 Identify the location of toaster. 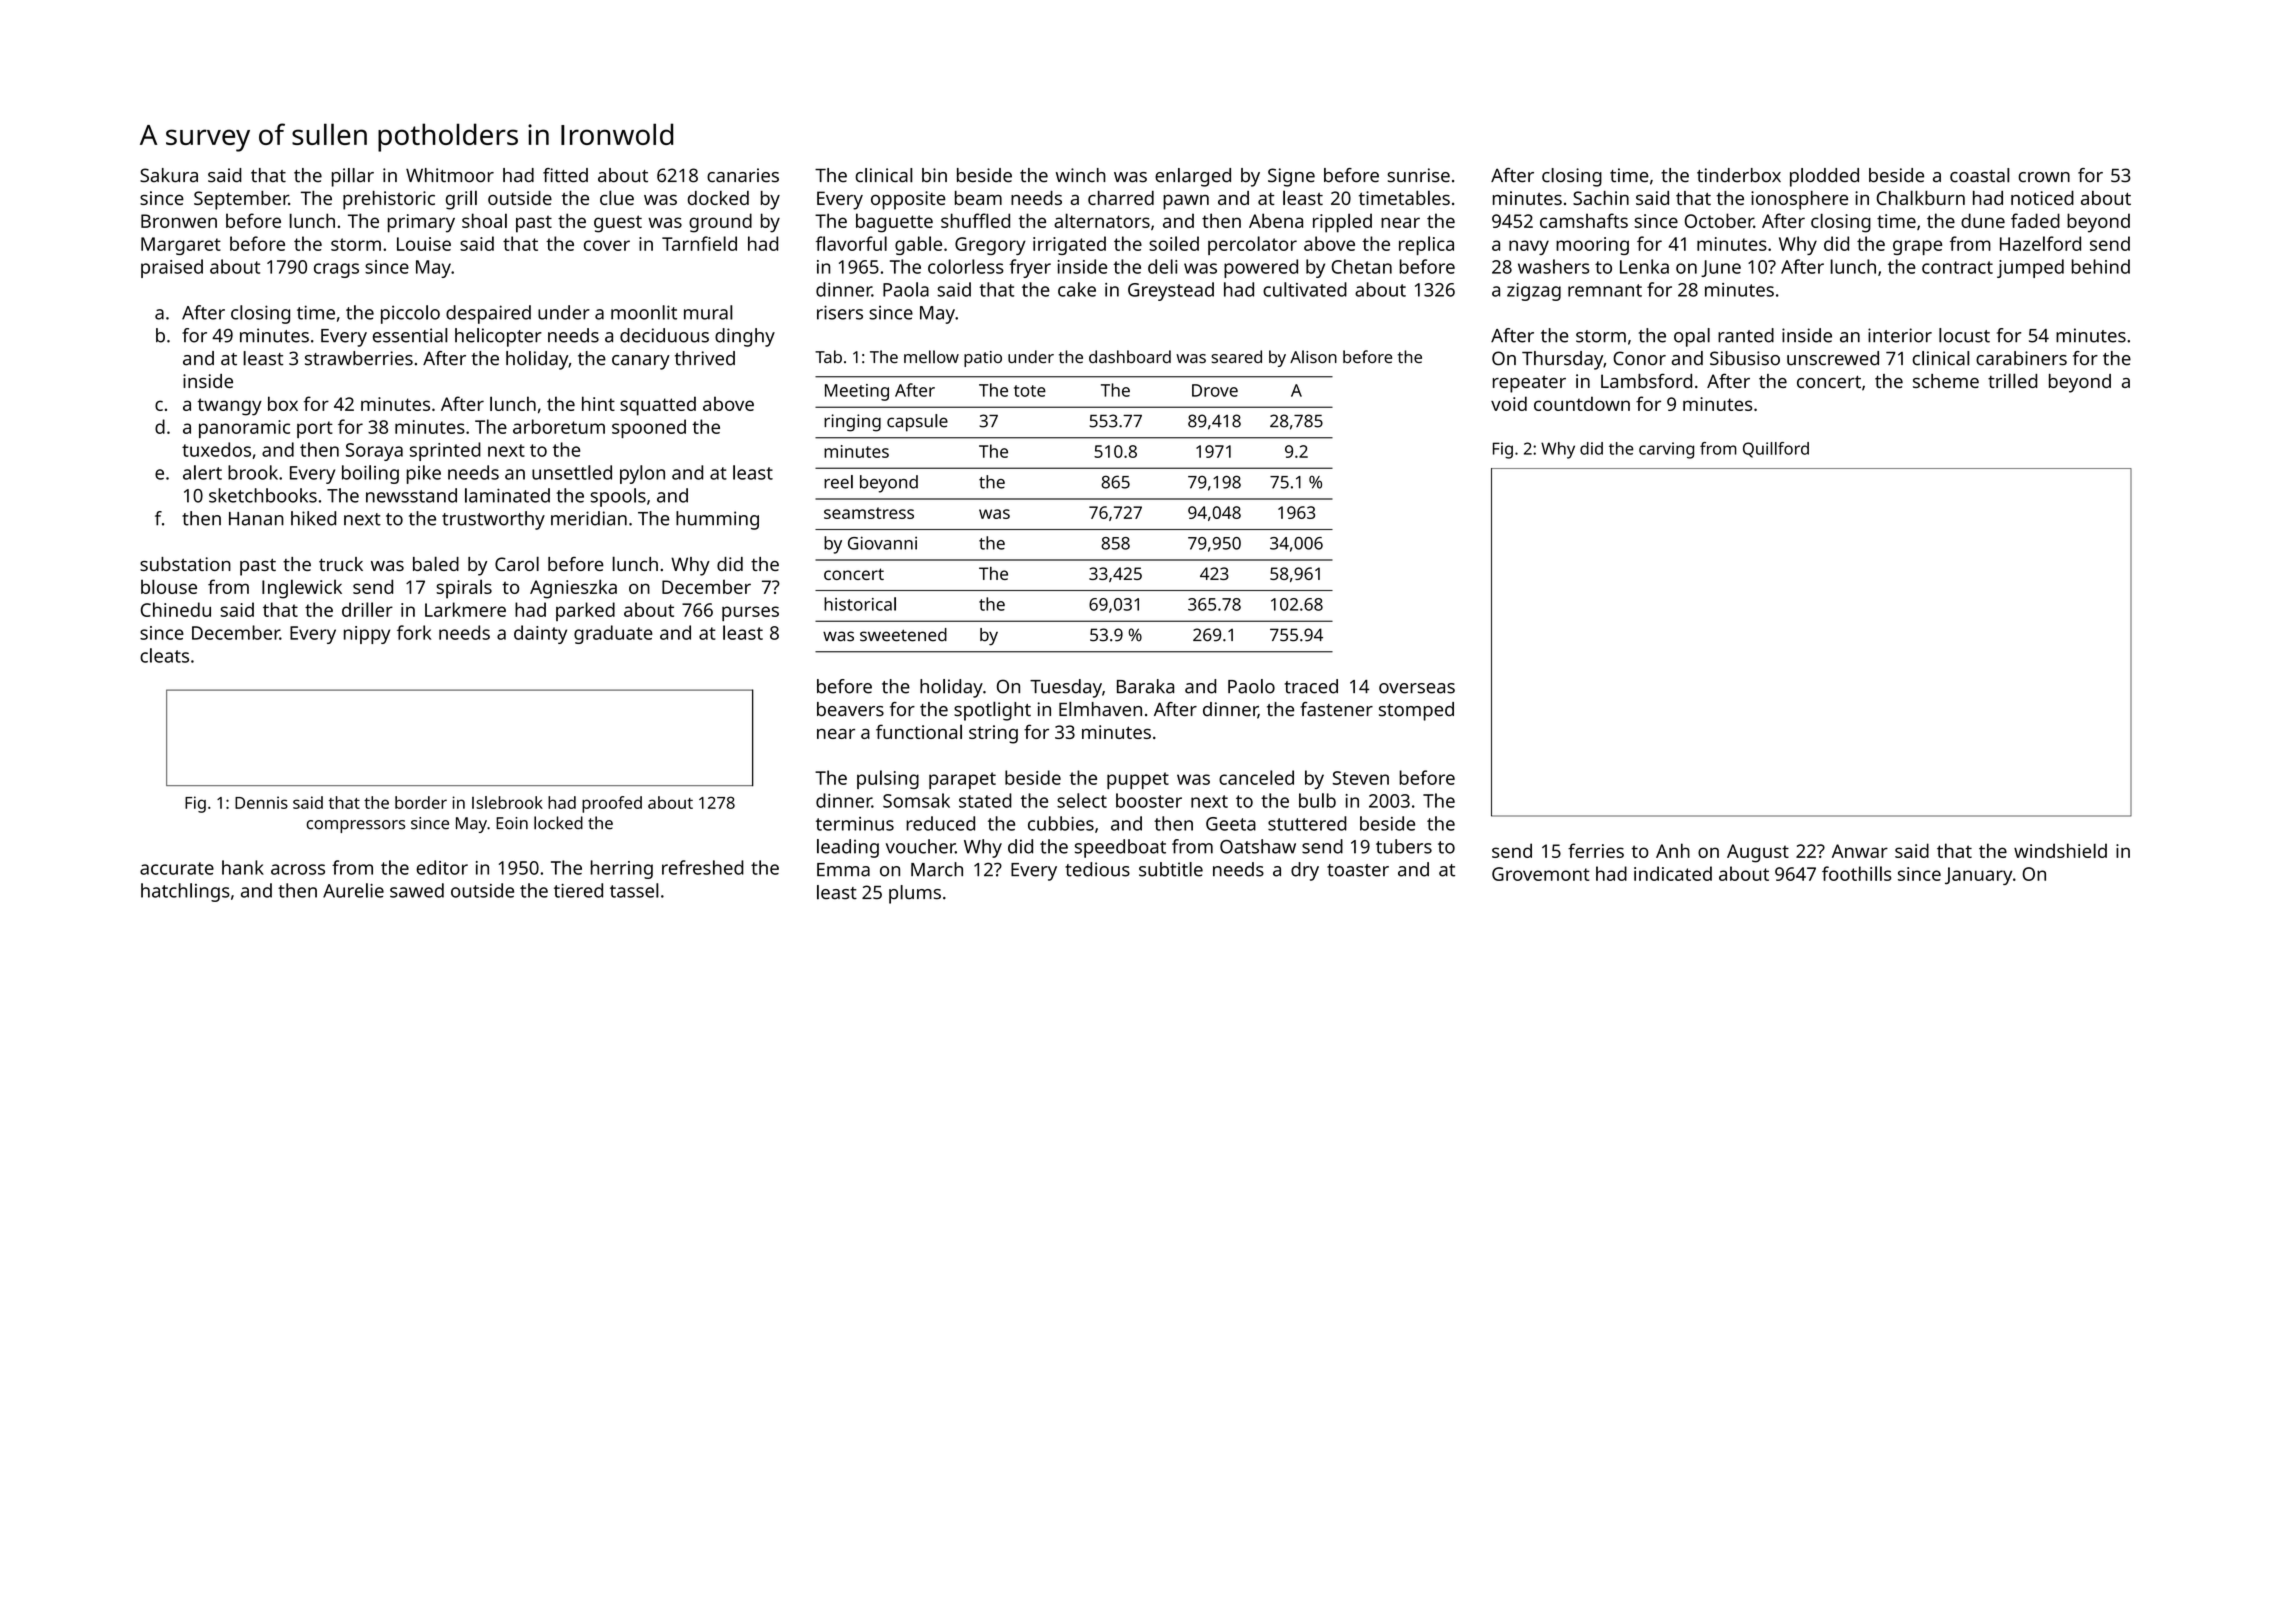
(1358, 870).
